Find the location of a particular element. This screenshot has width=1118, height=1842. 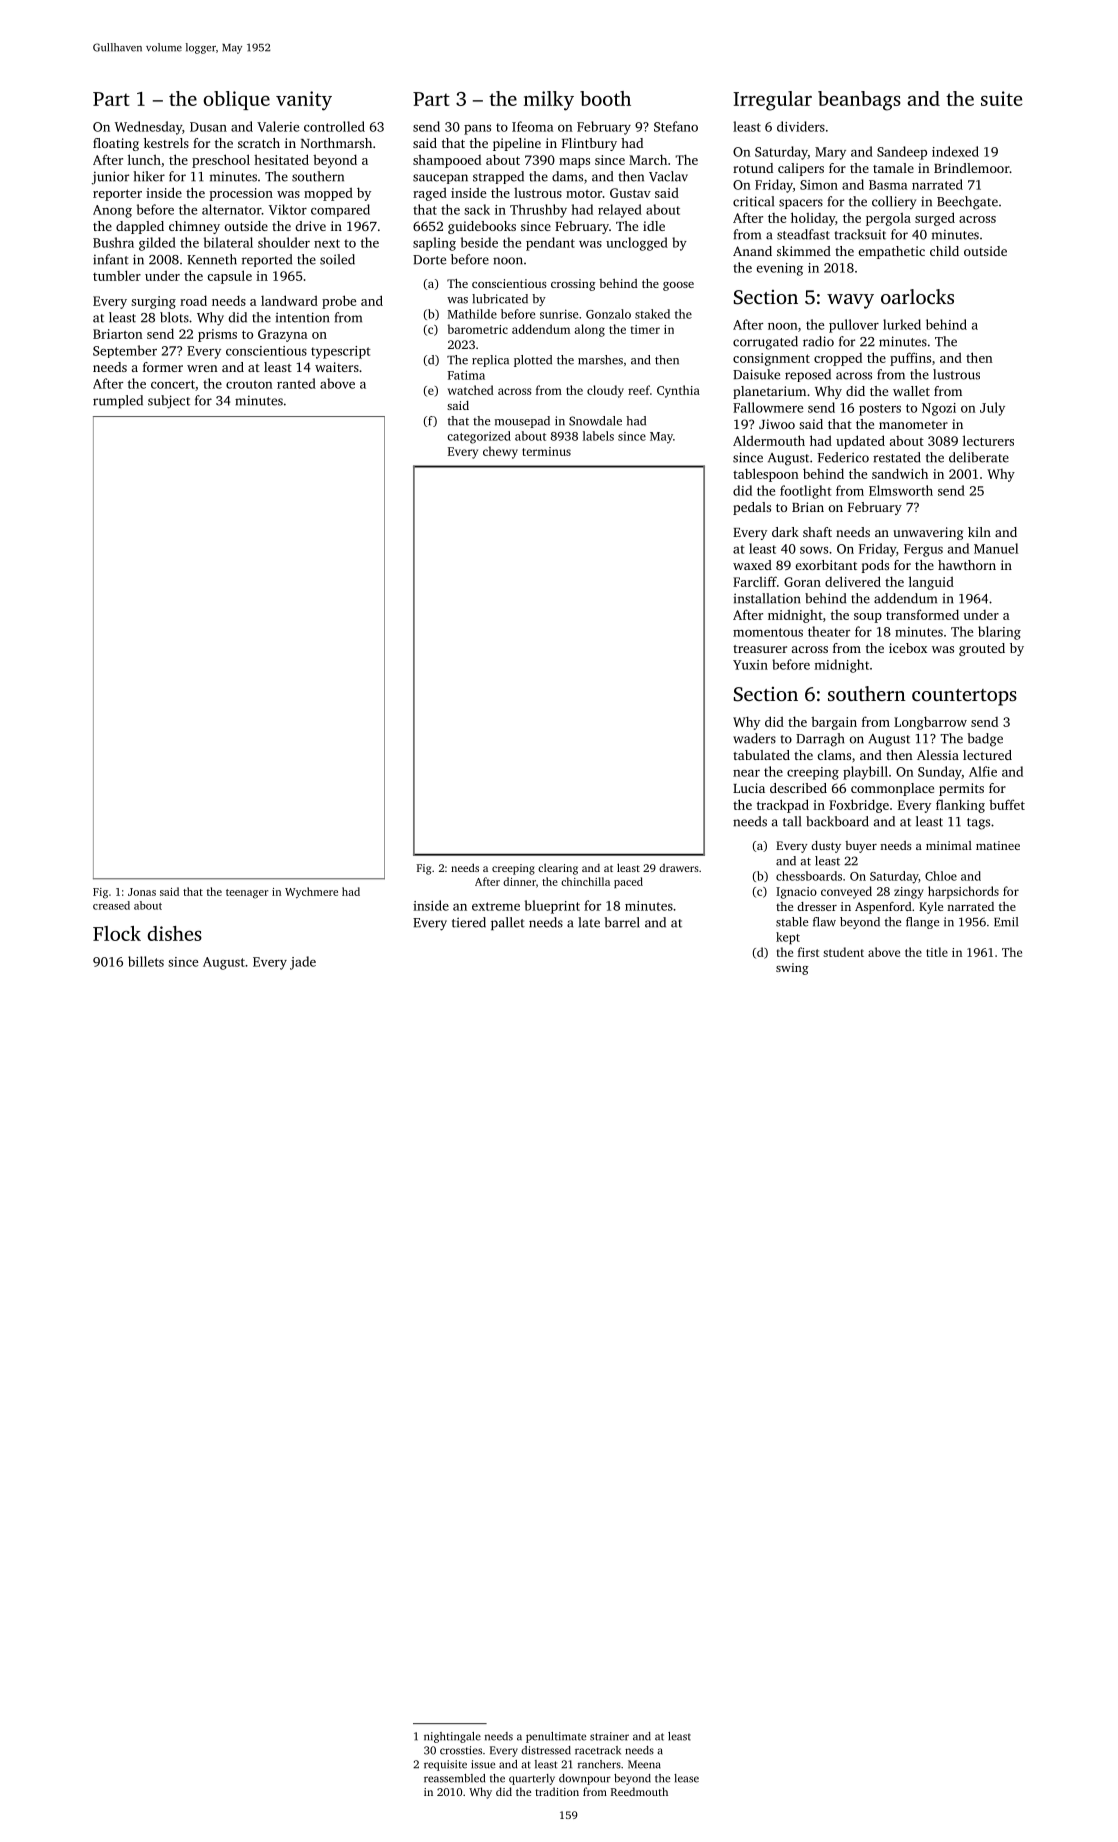

child is located at coordinates (944, 251).
